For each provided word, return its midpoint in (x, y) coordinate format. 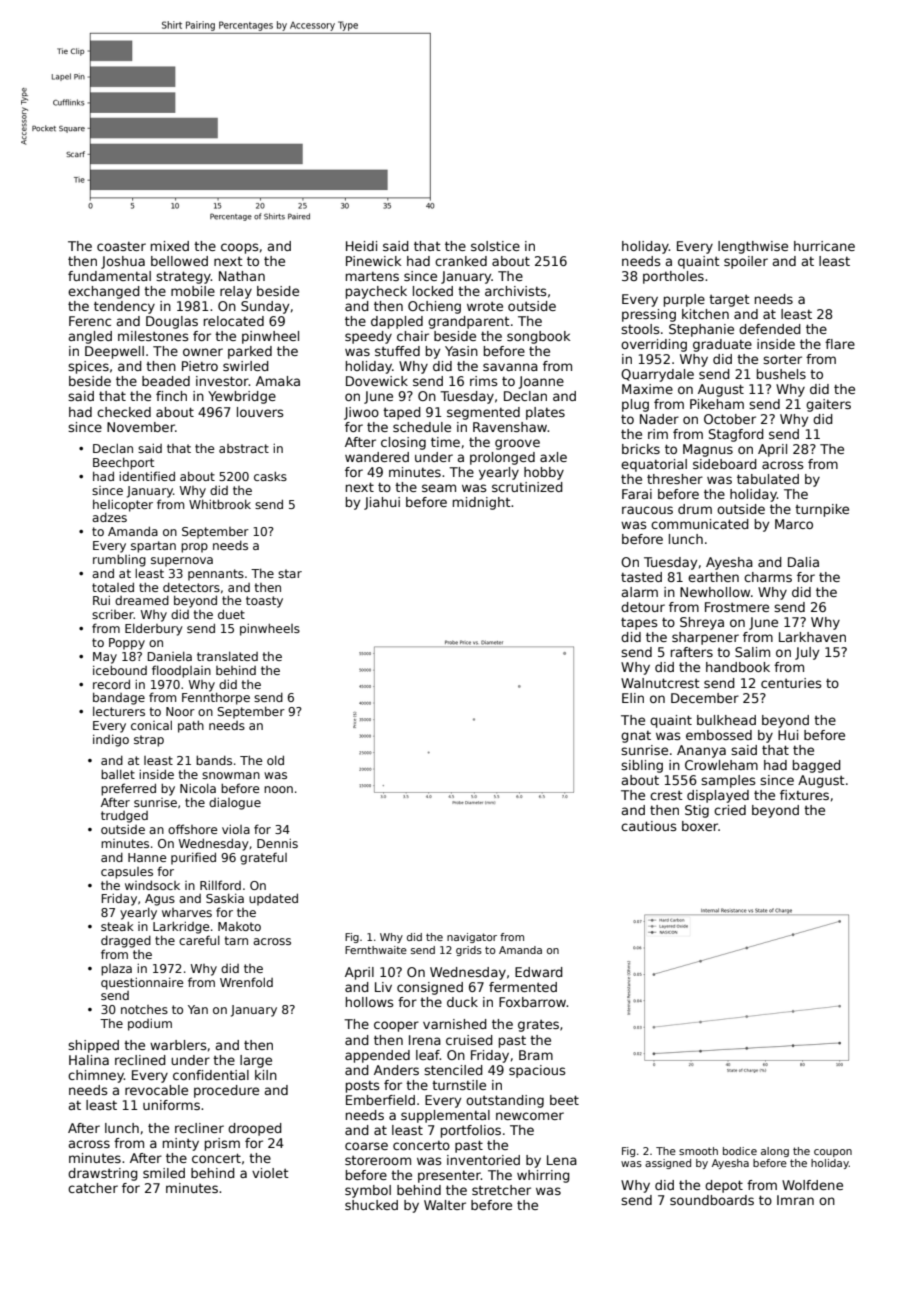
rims (483, 381)
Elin (633, 698)
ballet (118, 774)
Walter (445, 1205)
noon (278, 789)
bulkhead (726, 720)
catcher (93, 1188)
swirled (246, 366)
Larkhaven (812, 637)
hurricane (824, 246)
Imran (795, 1200)
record (111, 684)
